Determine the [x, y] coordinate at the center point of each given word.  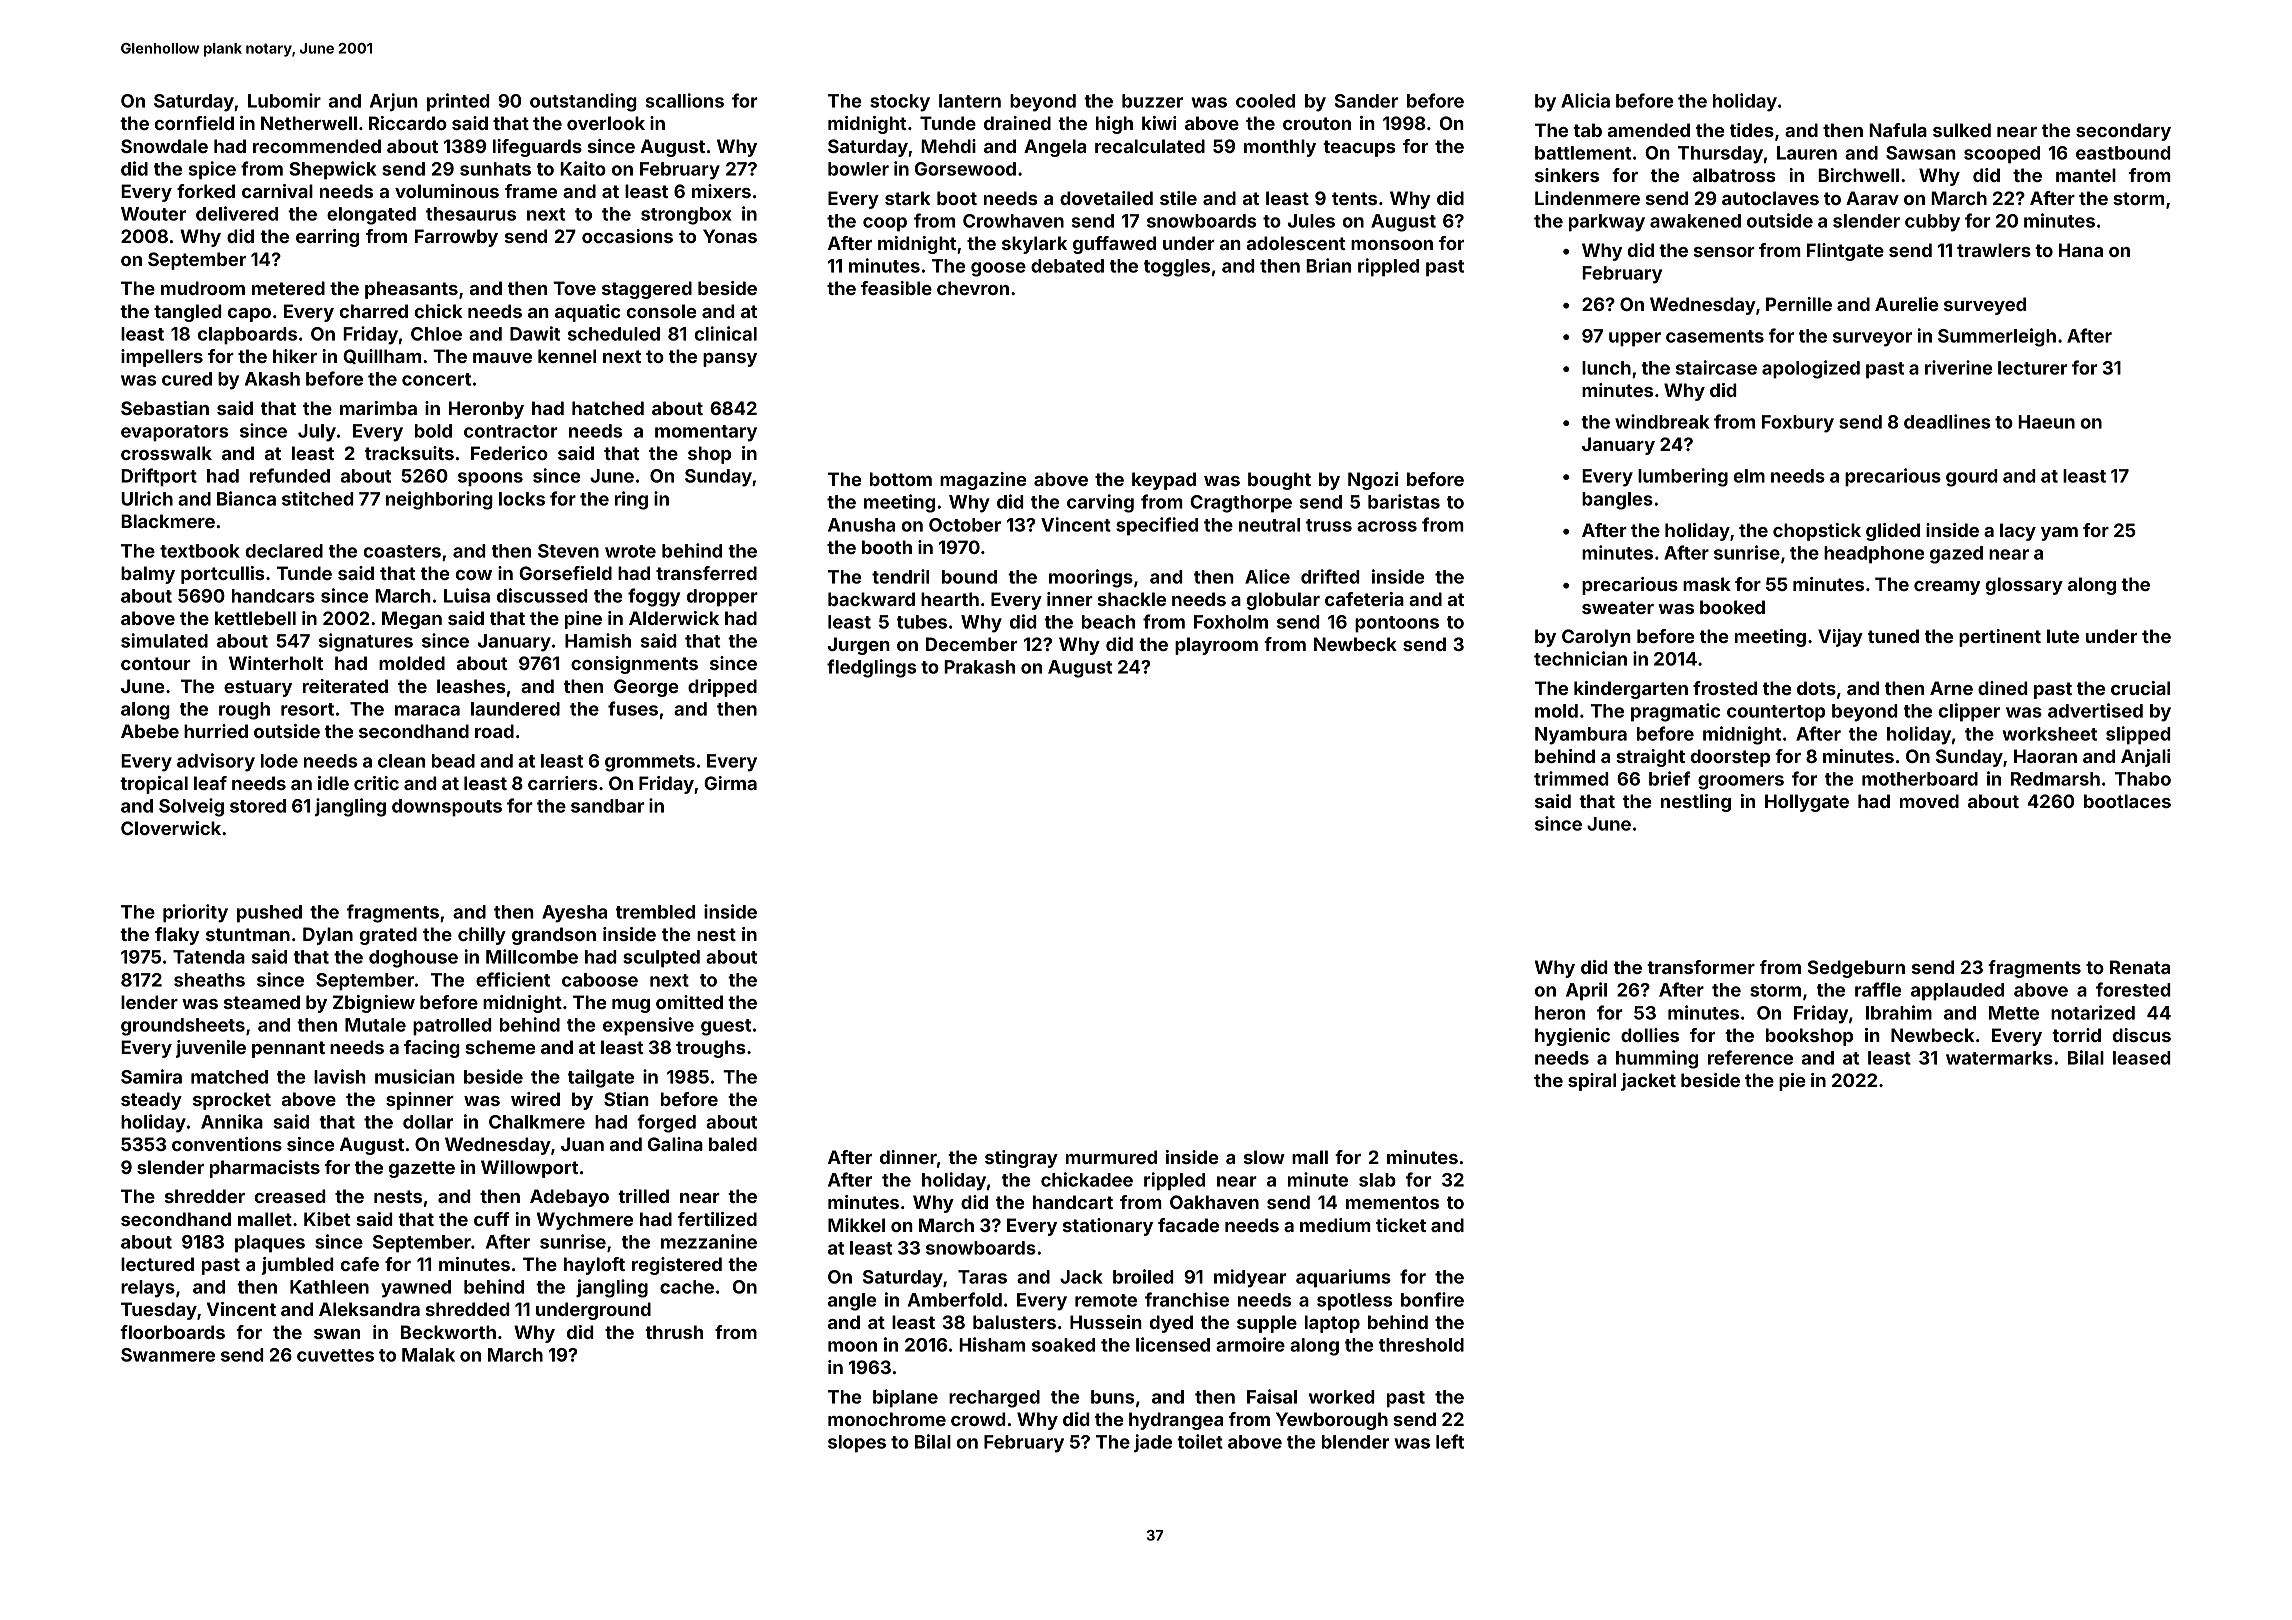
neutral [1269, 525]
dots [1816, 688]
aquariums [1343, 1278]
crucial [2140, 688]
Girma [730, 783]
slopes [857, 1444]
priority [195, 913]
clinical [725, 333]
